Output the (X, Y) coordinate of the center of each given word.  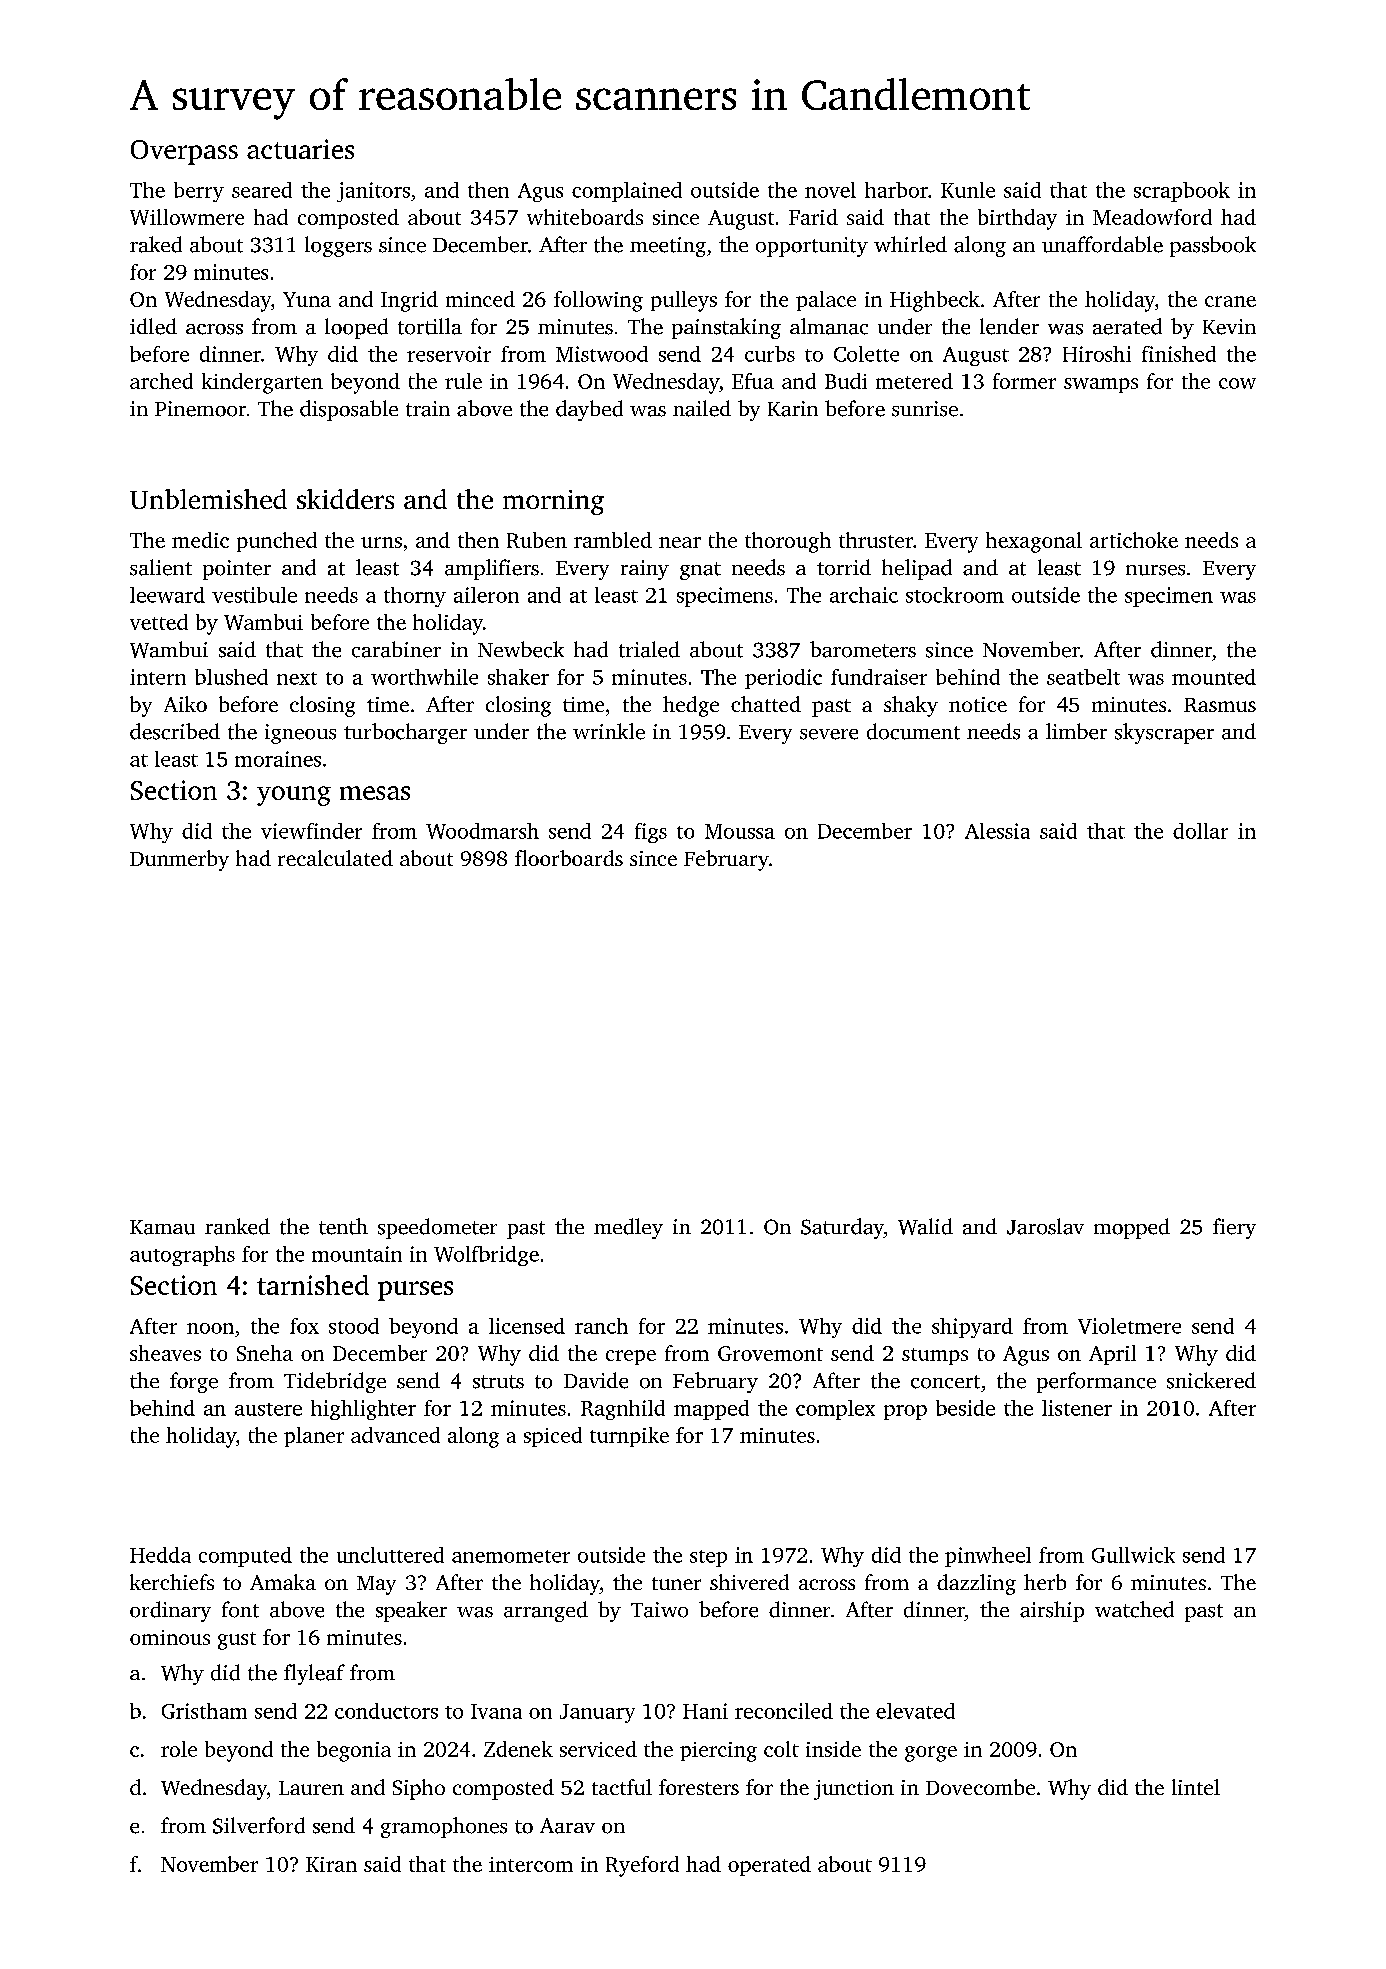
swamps (1101, 385)
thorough (788, 542)
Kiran (331, 1864)
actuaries (300, 149)
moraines (278, 759)
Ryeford (642, 1866)
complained (627, 192)
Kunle (968, 190)
